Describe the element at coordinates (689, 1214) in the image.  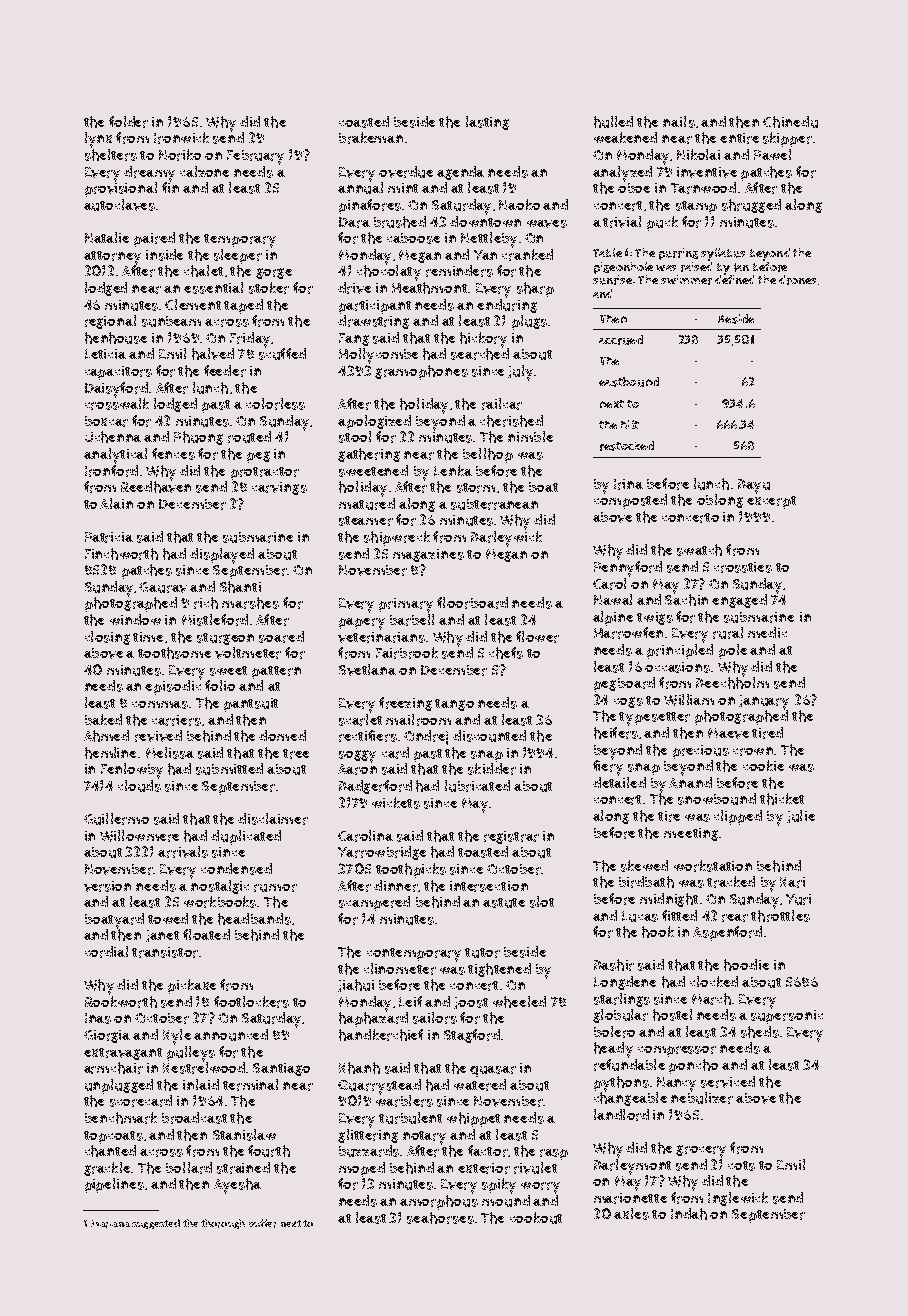
I see `Indah` at that location.
